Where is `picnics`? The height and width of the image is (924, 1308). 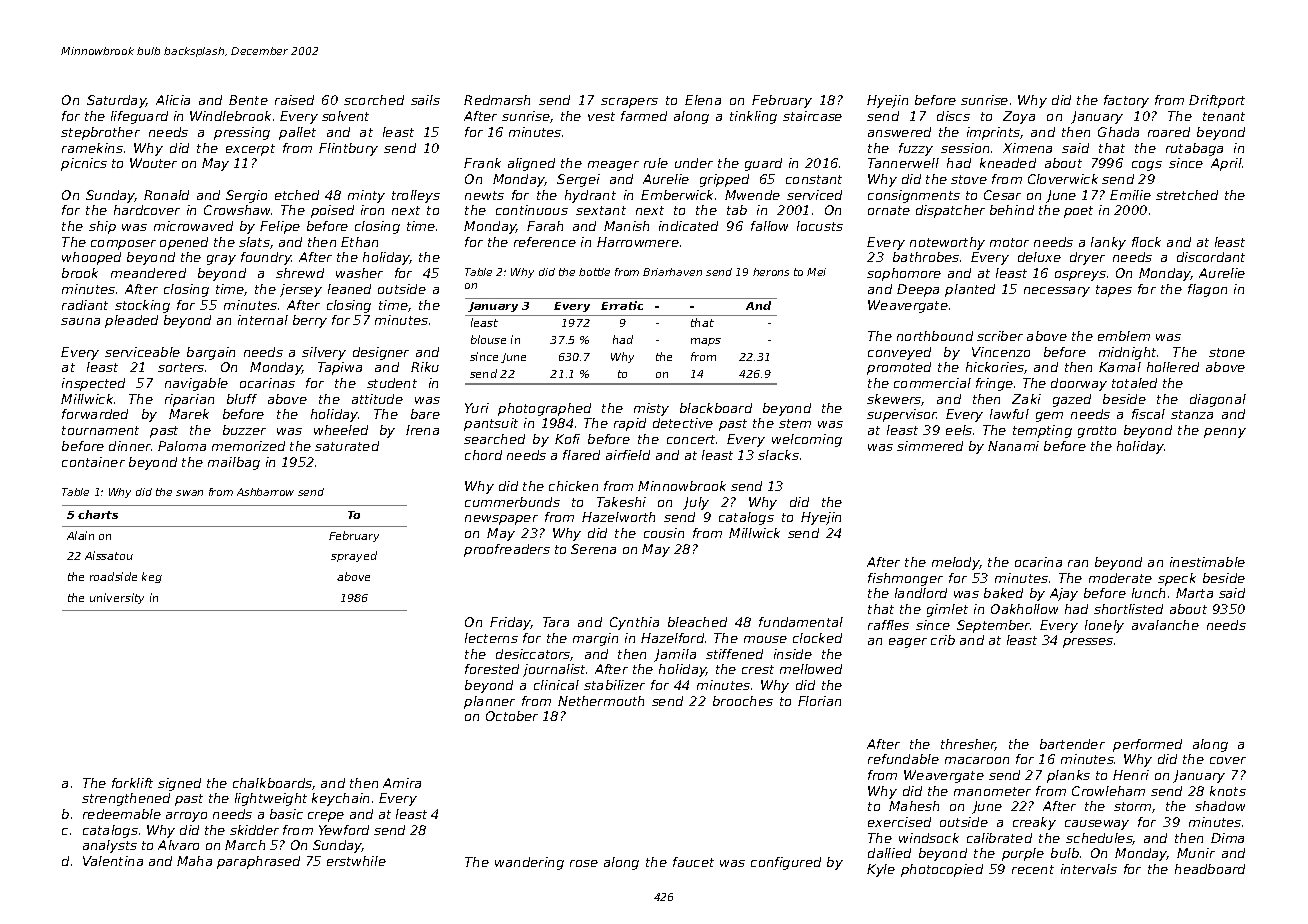 picnics is located at coordinates (84, 164).
